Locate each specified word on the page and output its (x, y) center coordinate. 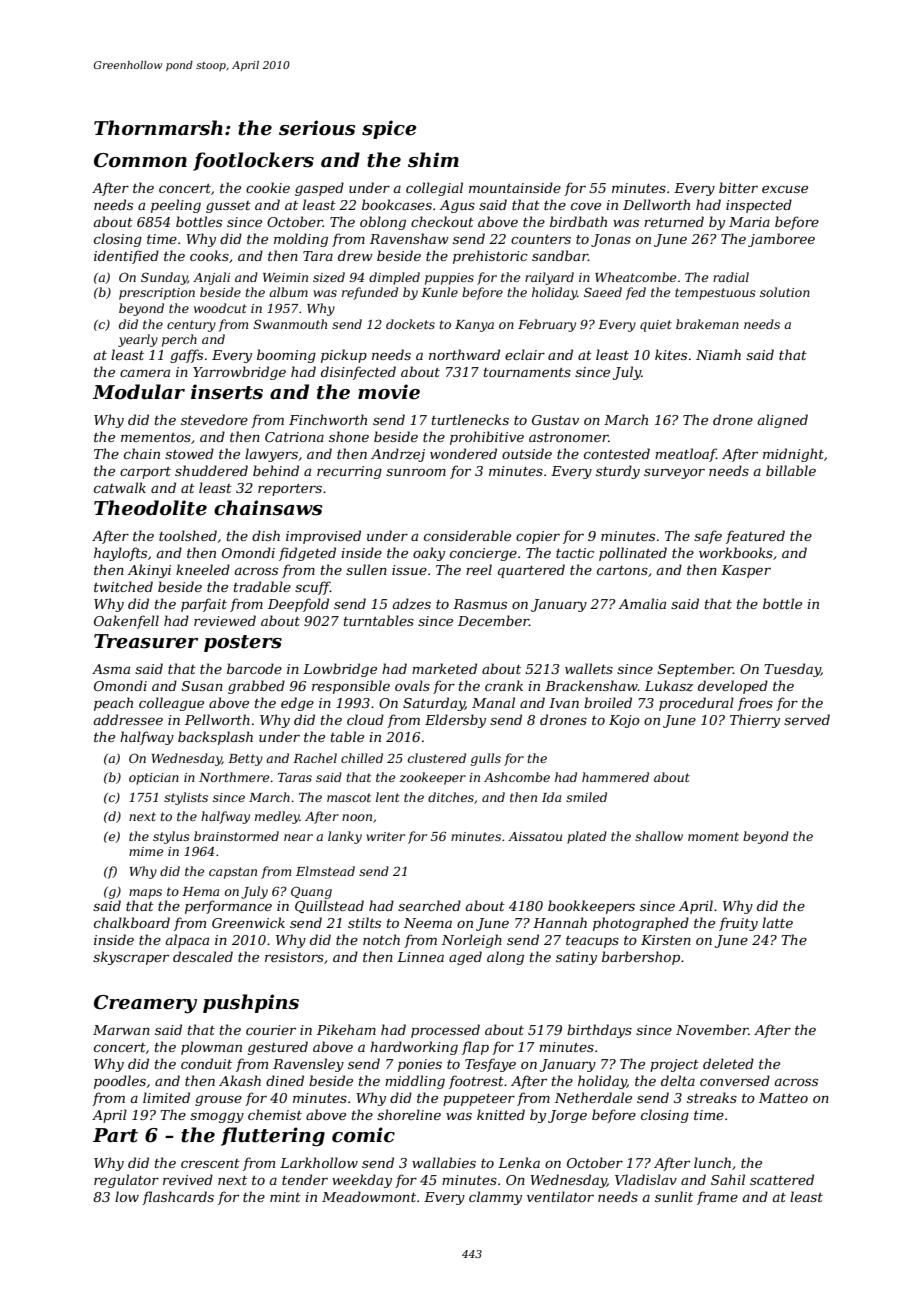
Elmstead (325, 871)
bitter (738, 187)
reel (479, 569)
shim (433, 160)
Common (140, 160)
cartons (622, 570)
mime (146, 851)
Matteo (783, 1098)
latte (777, 922)
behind (276, 470)
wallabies (444, 1162)
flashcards (178, 1198)
